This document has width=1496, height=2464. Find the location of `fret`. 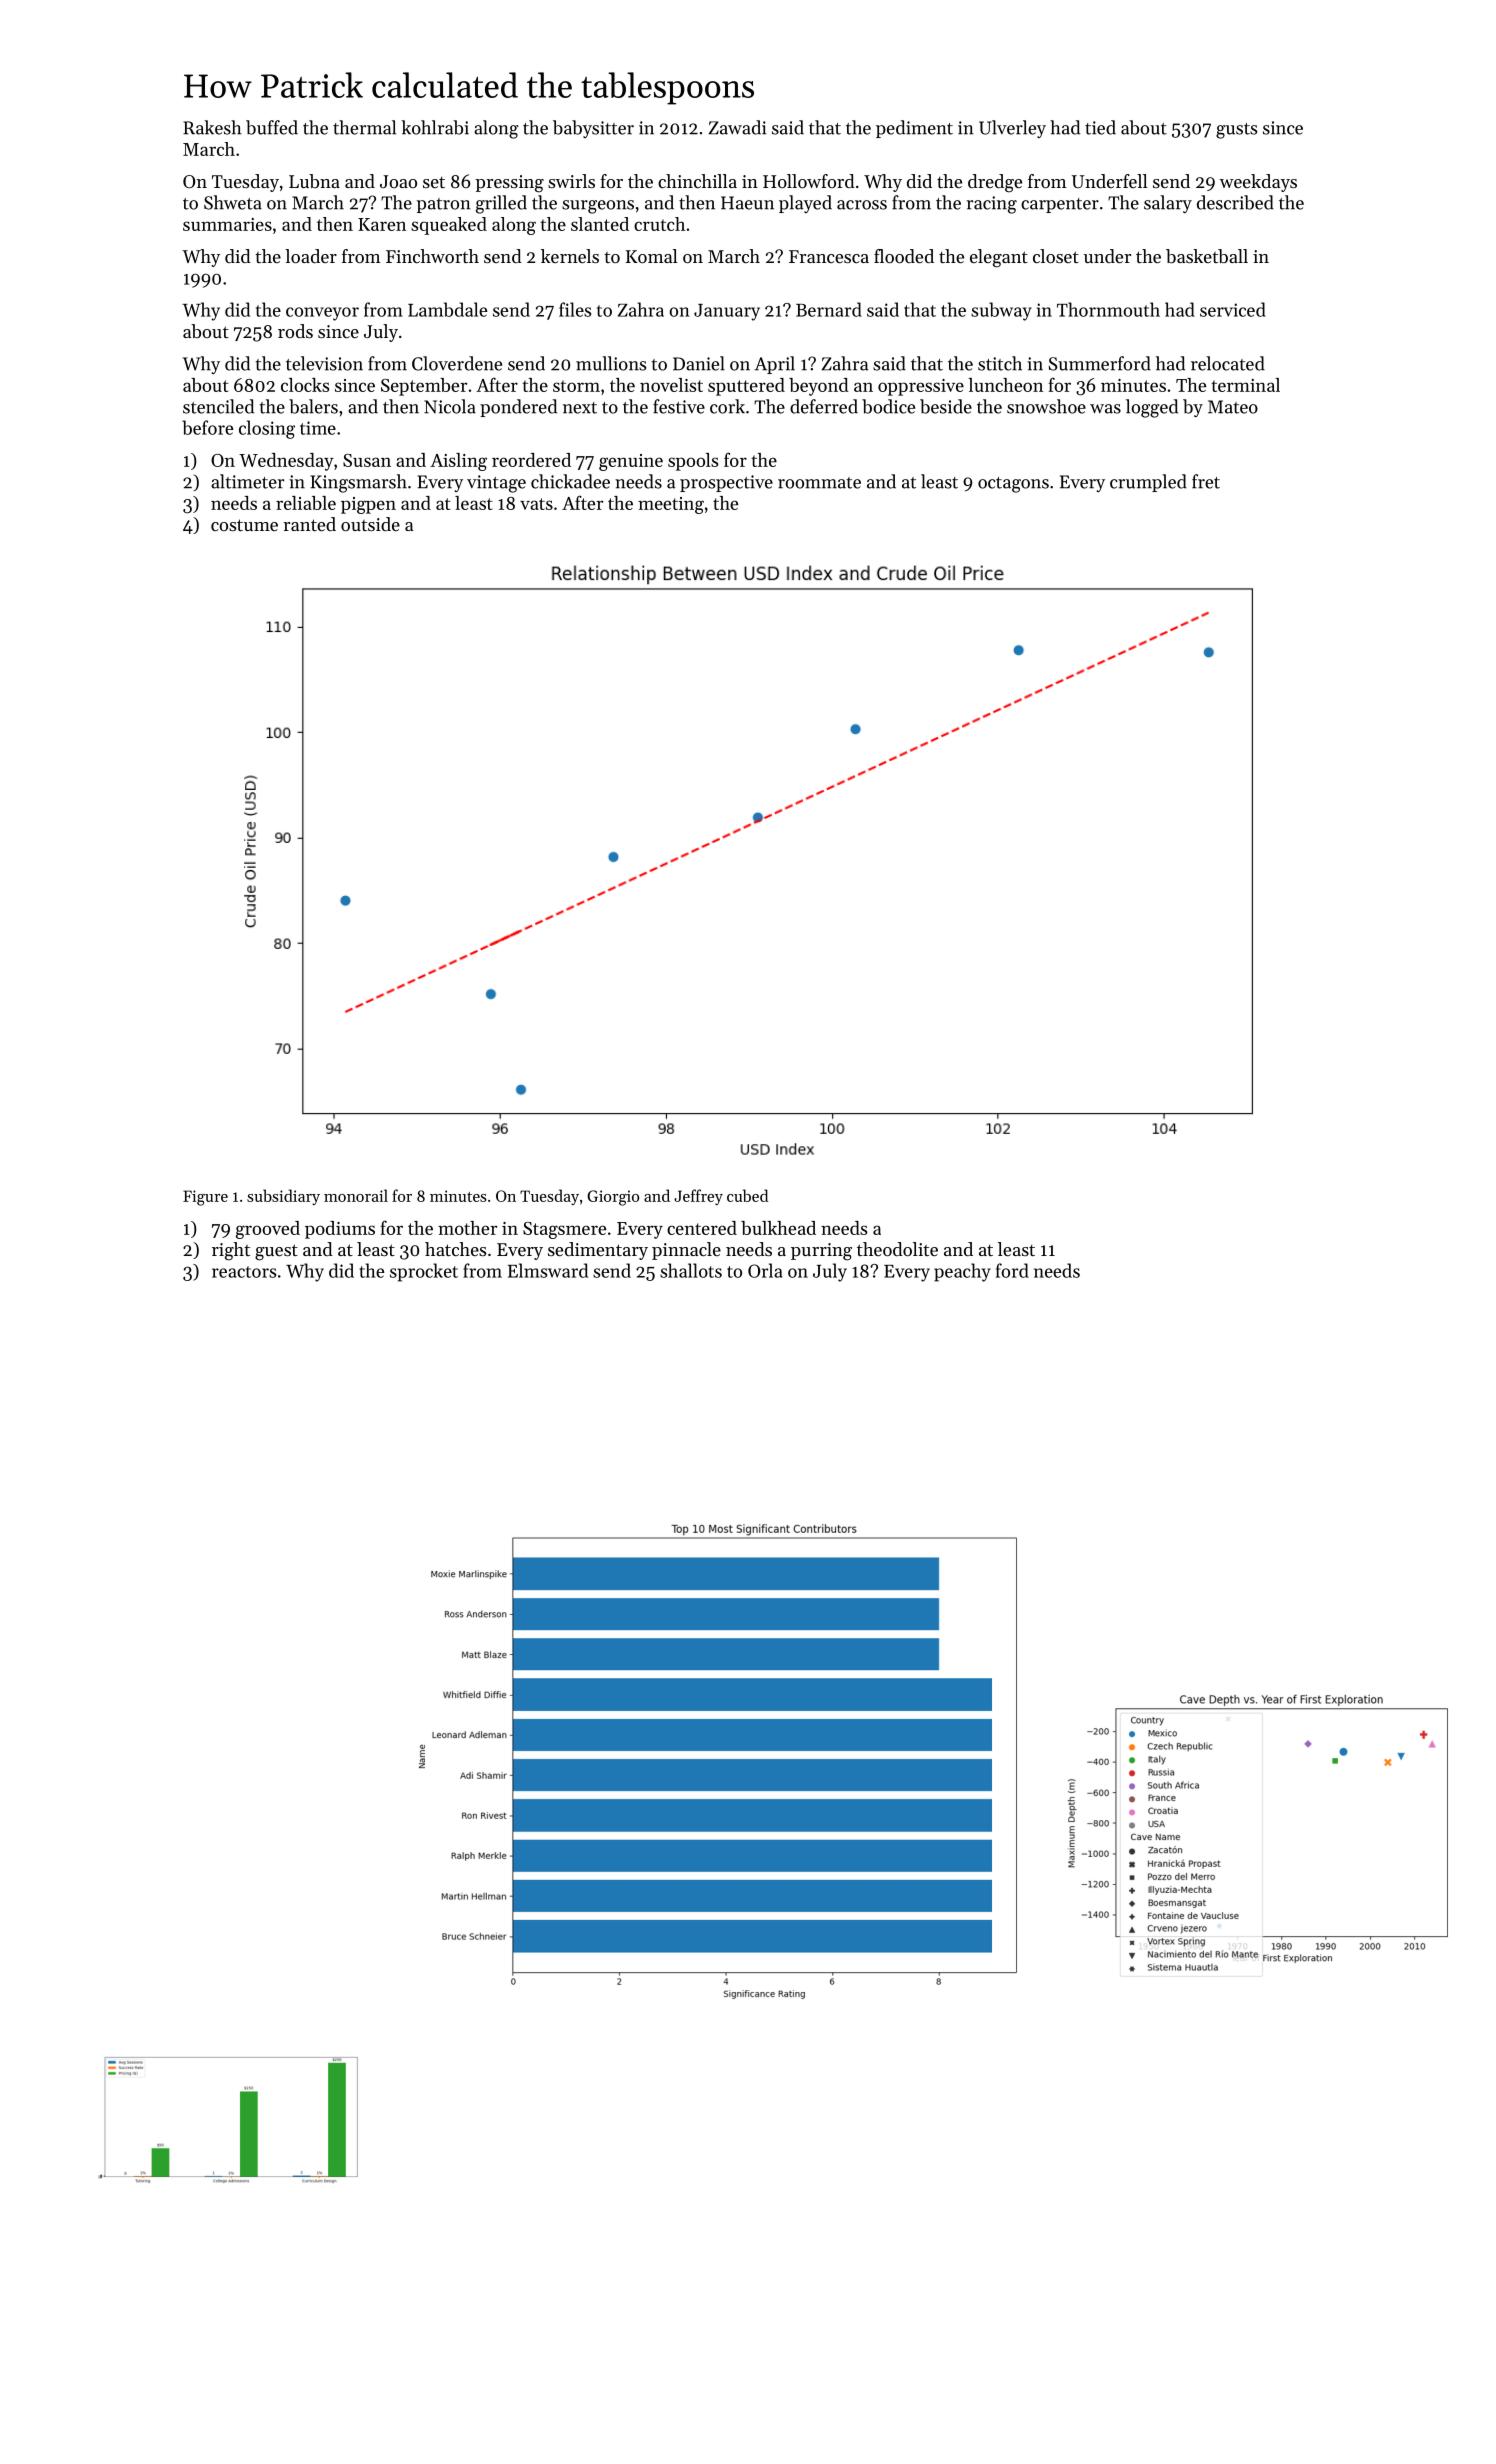

fret is located at coordinates (1206, 481).
